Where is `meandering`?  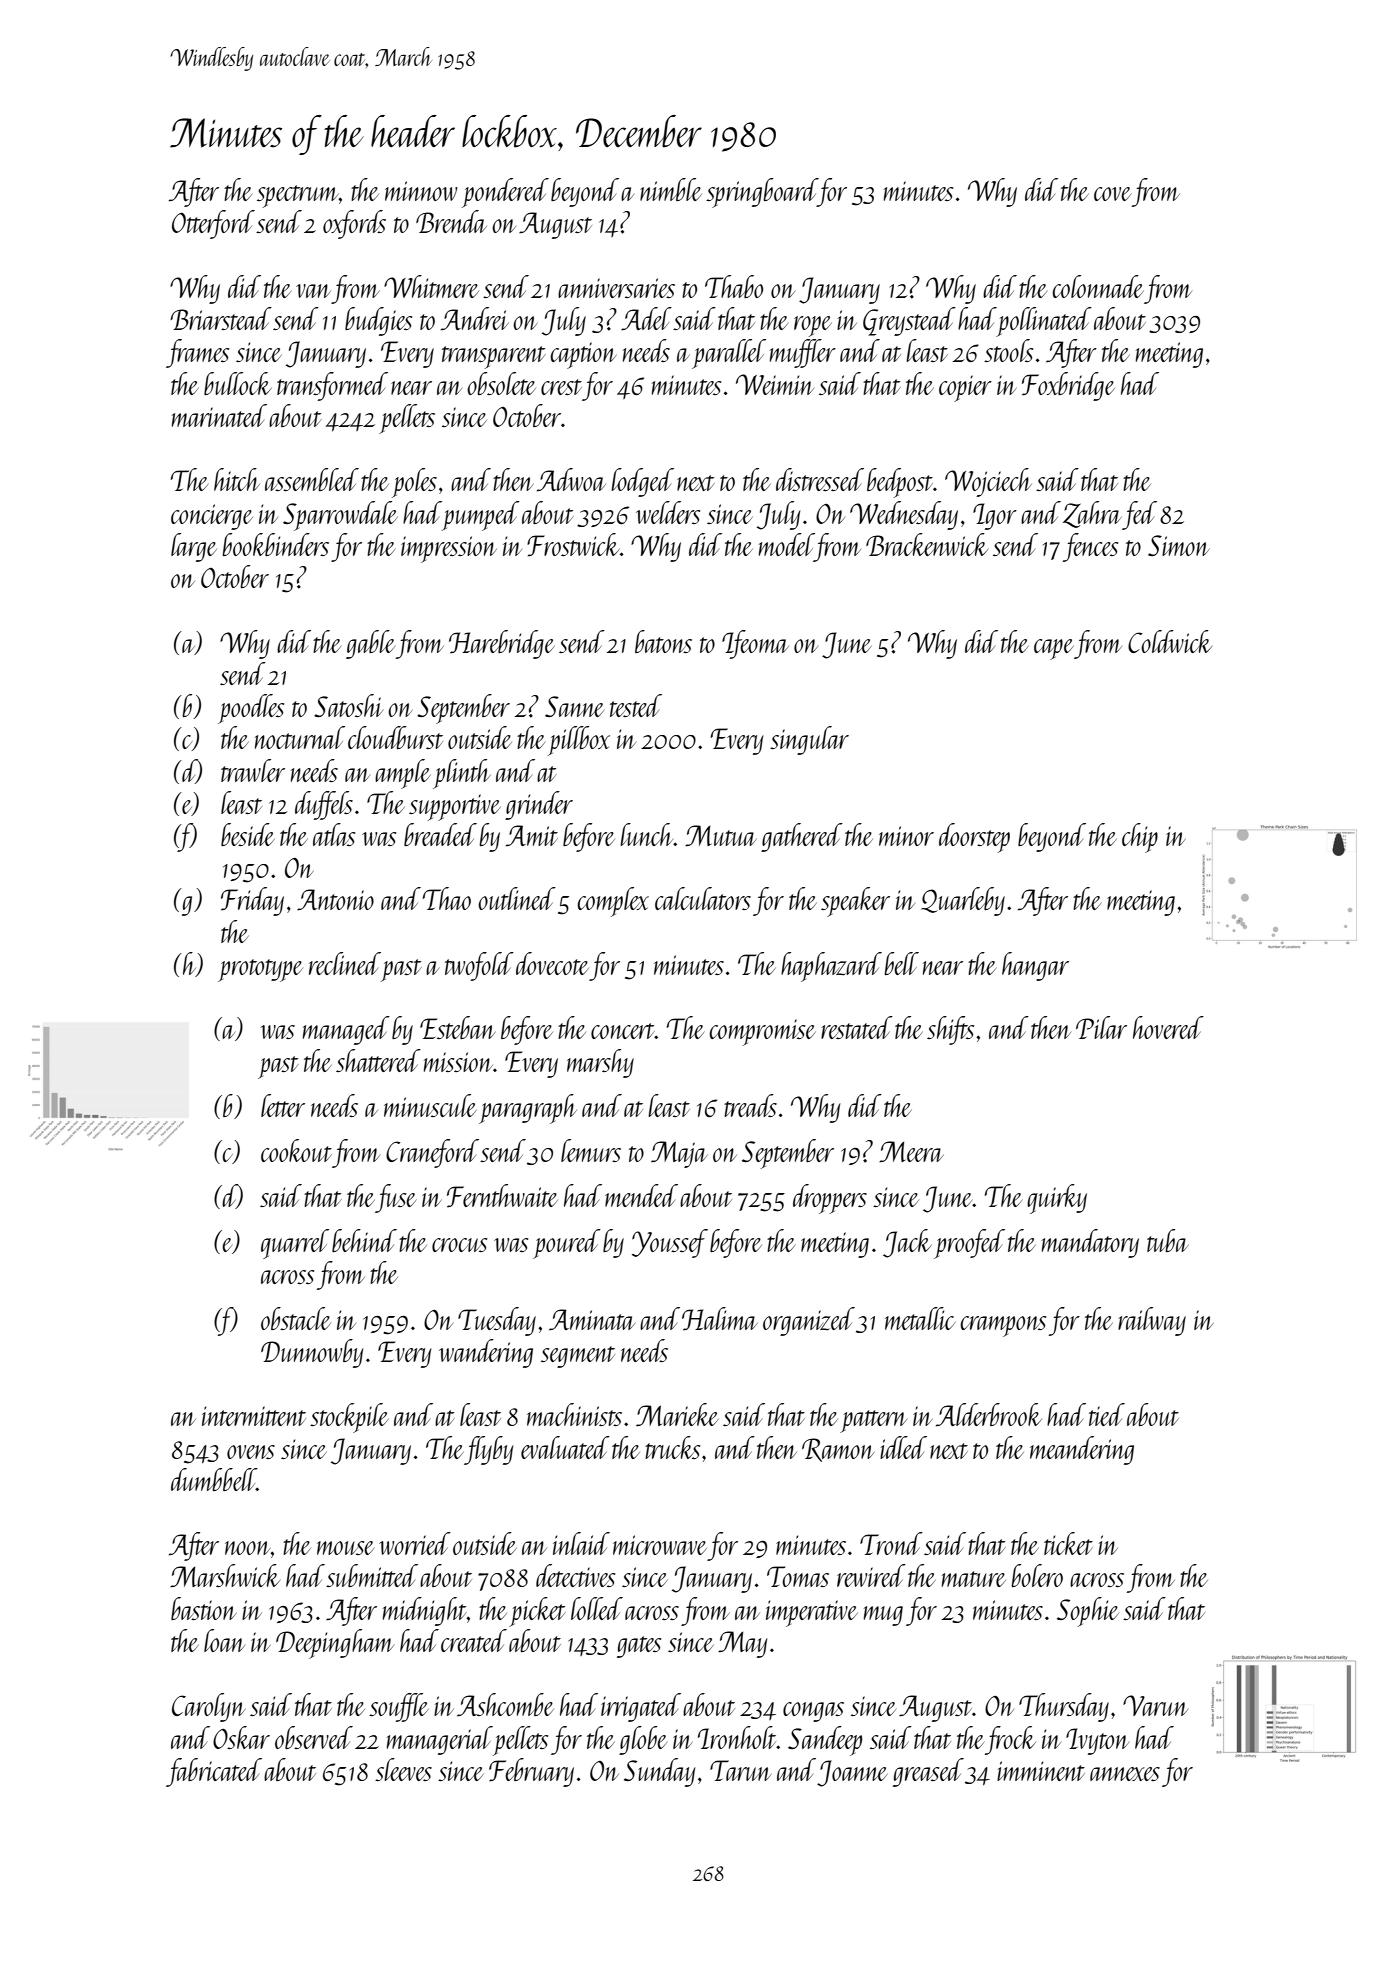 meandering is located at coordinates (1082, 1450).
